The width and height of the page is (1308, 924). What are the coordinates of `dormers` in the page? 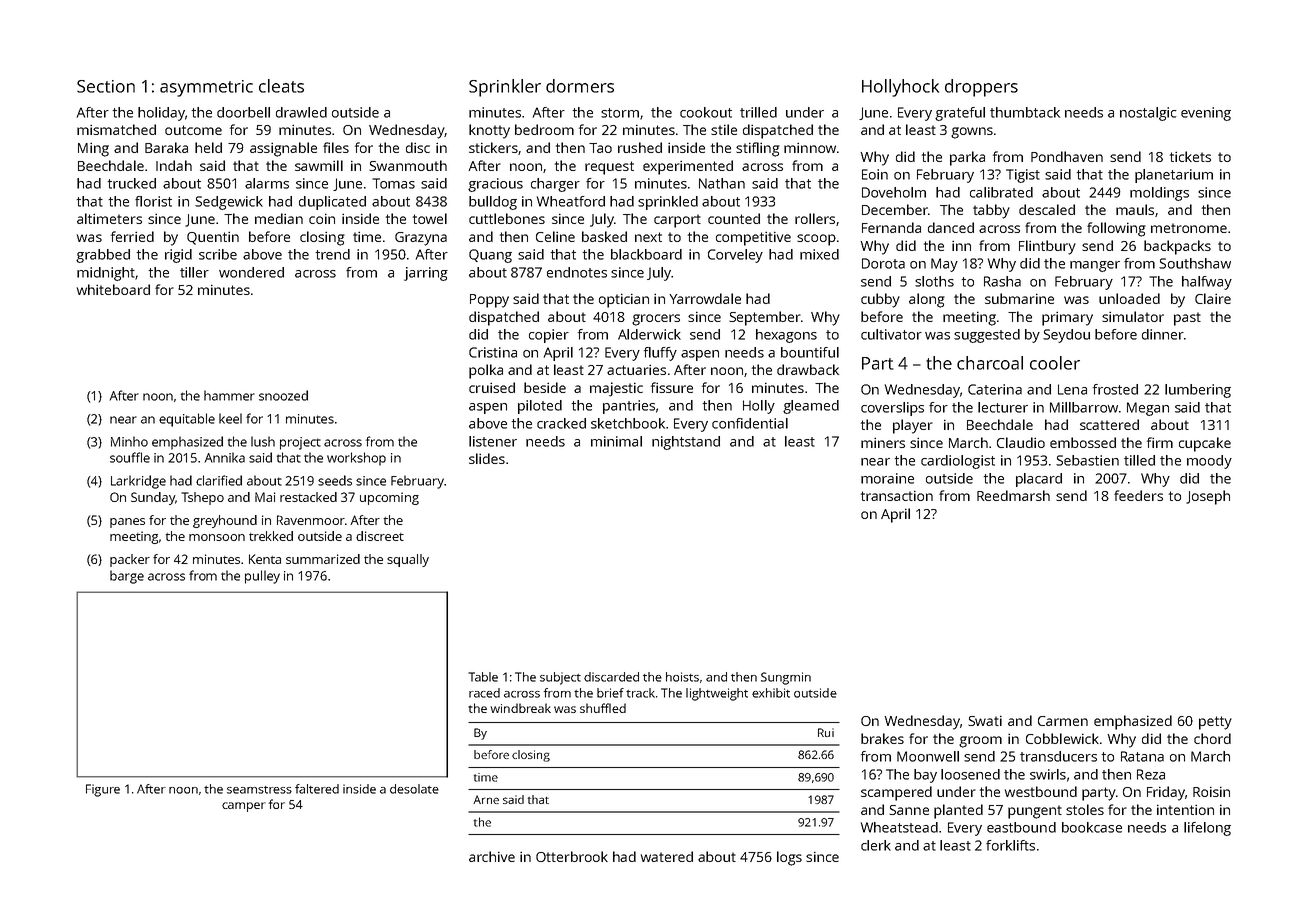 It's located at (580, 86).
